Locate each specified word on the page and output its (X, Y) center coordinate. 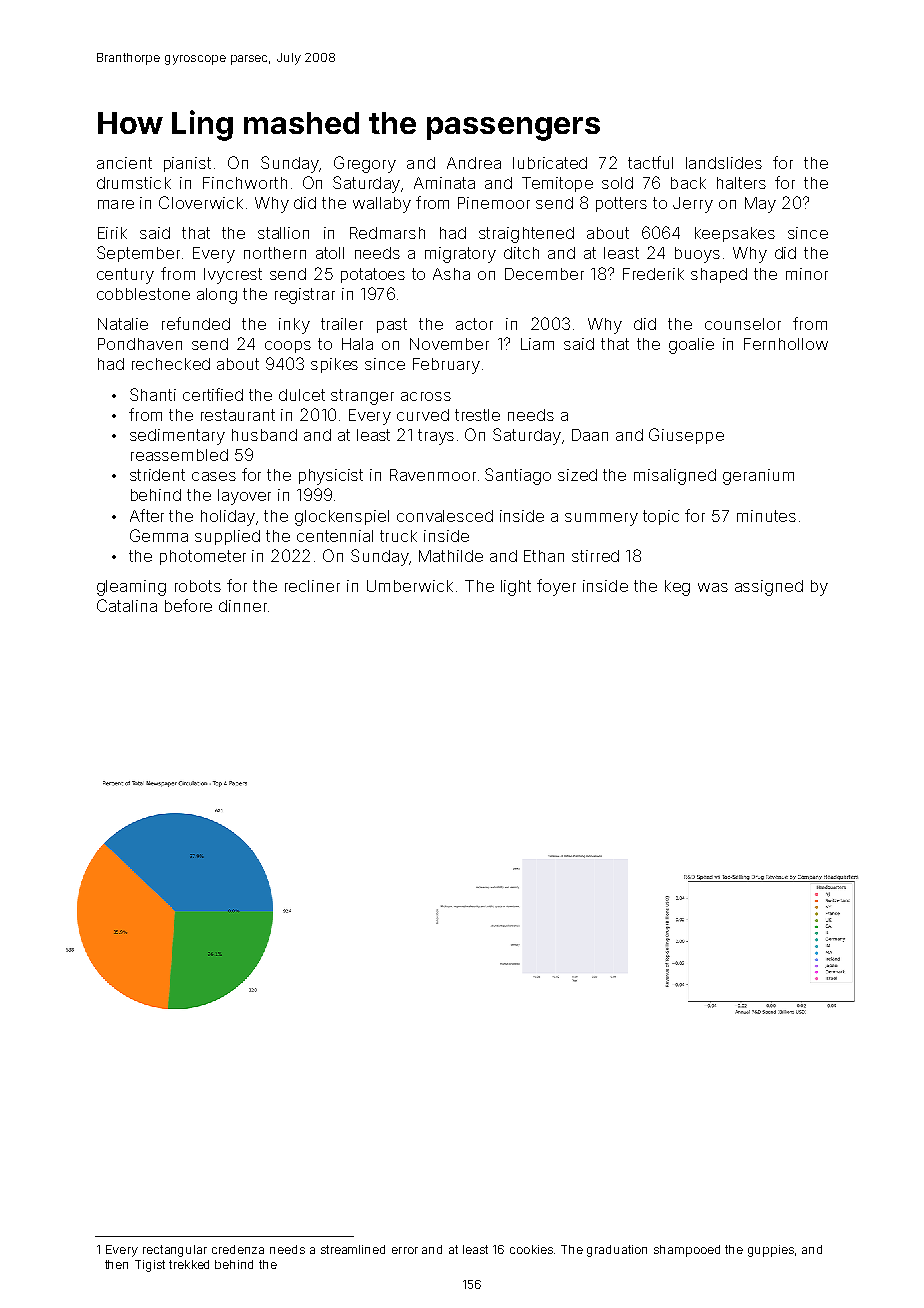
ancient (124, 163)
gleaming (131, 588)
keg (677, 588)
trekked (189, 1264)
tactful (650, 162)
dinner (243, 606)
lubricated (550, 163)
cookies (531, 1249)
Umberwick (410, 586)
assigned (769, 588)
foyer (556, 587)
